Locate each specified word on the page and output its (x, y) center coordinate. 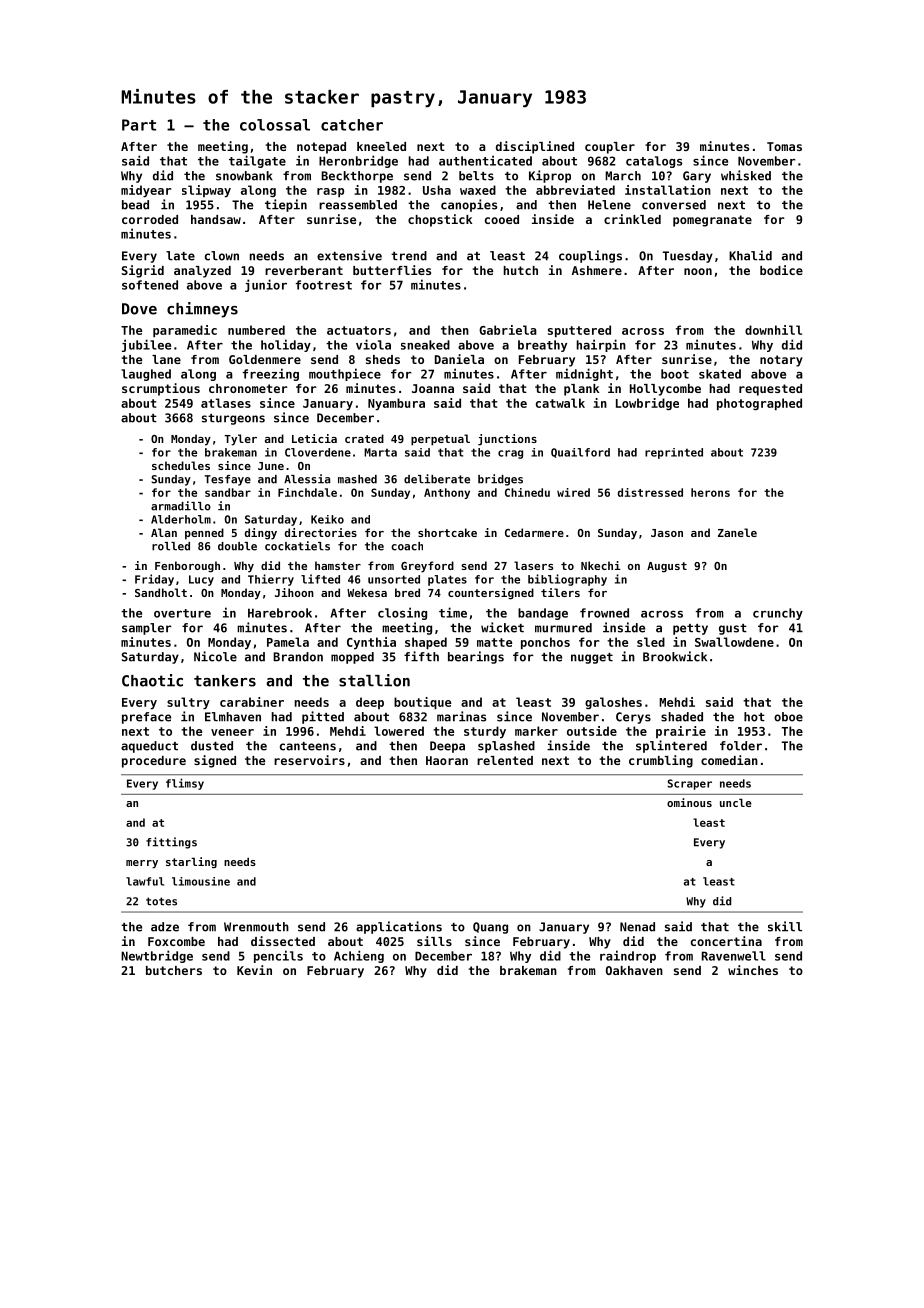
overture (182, 613)
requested (770, 390)
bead (135, 205)
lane (166, 359)
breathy (542, 346)
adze (165, 927)
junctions (507, 440)
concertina (726, 941)
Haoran (447, 760)
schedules (181, 465)
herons (710, 492)
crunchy (778, 614)
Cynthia (371, 643)
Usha (437, 190)
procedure (154, 762)
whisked (746, 175)
